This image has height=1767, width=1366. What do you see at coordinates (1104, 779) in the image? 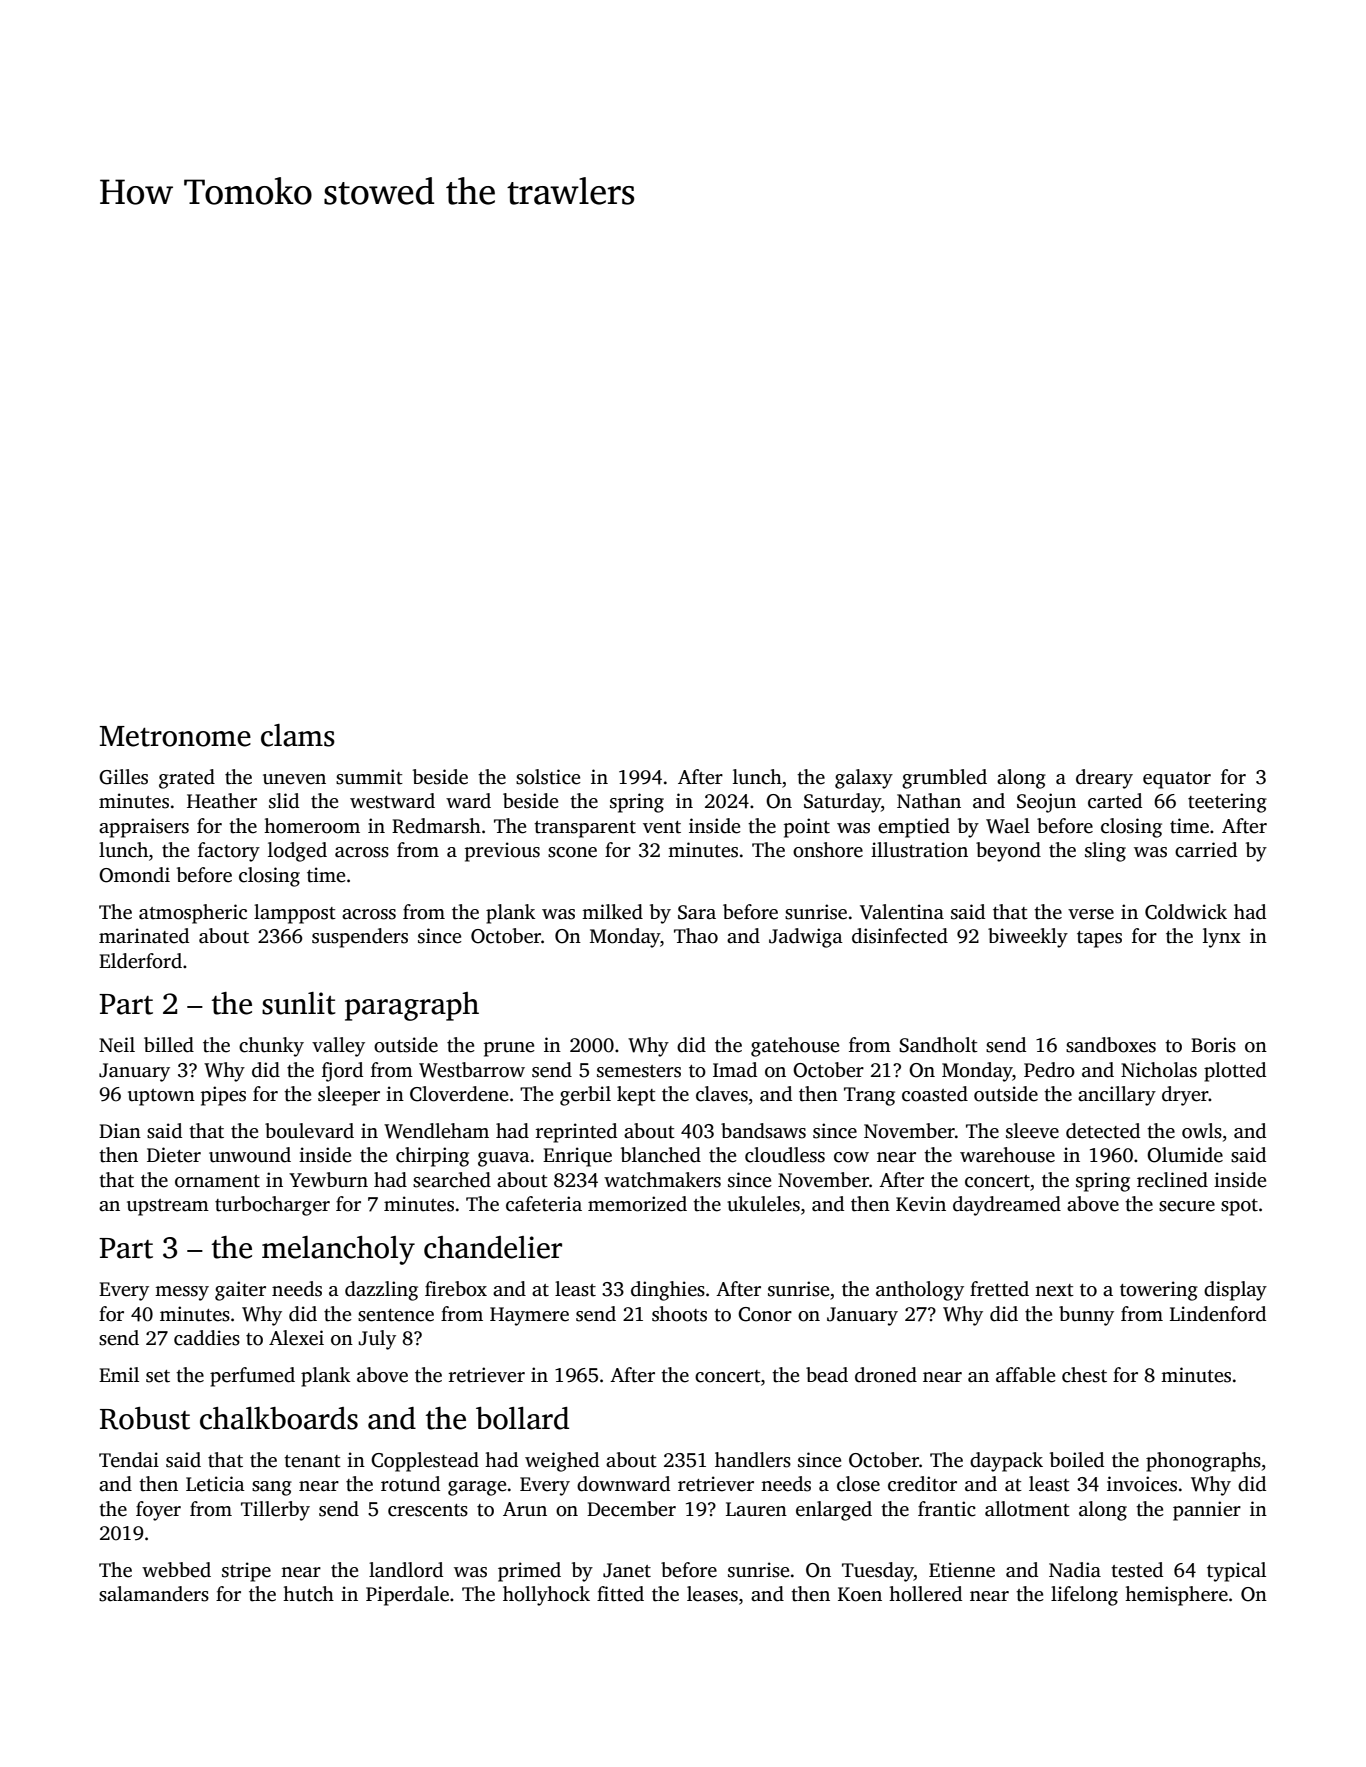
I see `dreary` at bounding box center [1104, 779].
